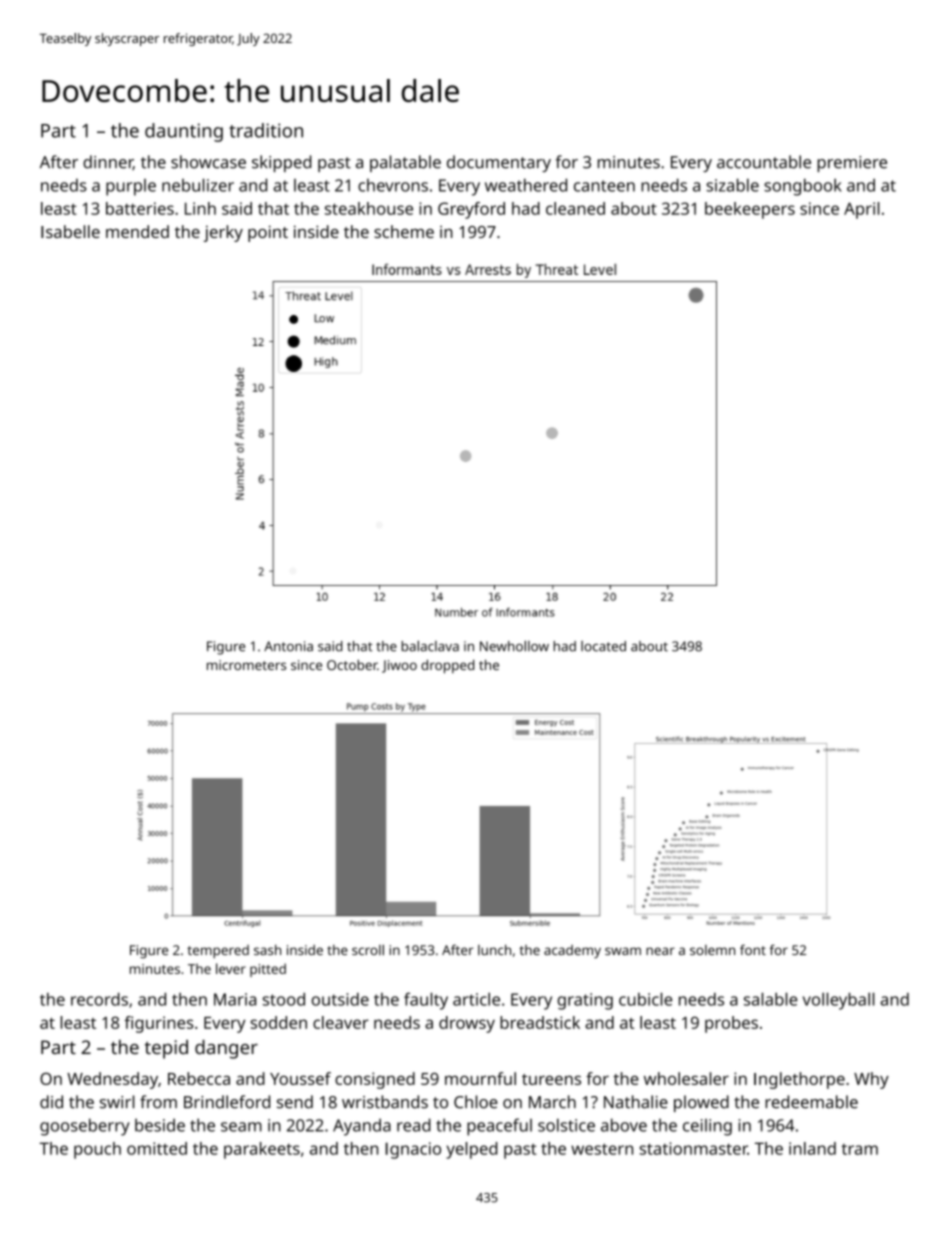 This document has height=1233, width=952. Describe the element at coordinates (246, 665) in the document. I see `micrometers` at that location.
